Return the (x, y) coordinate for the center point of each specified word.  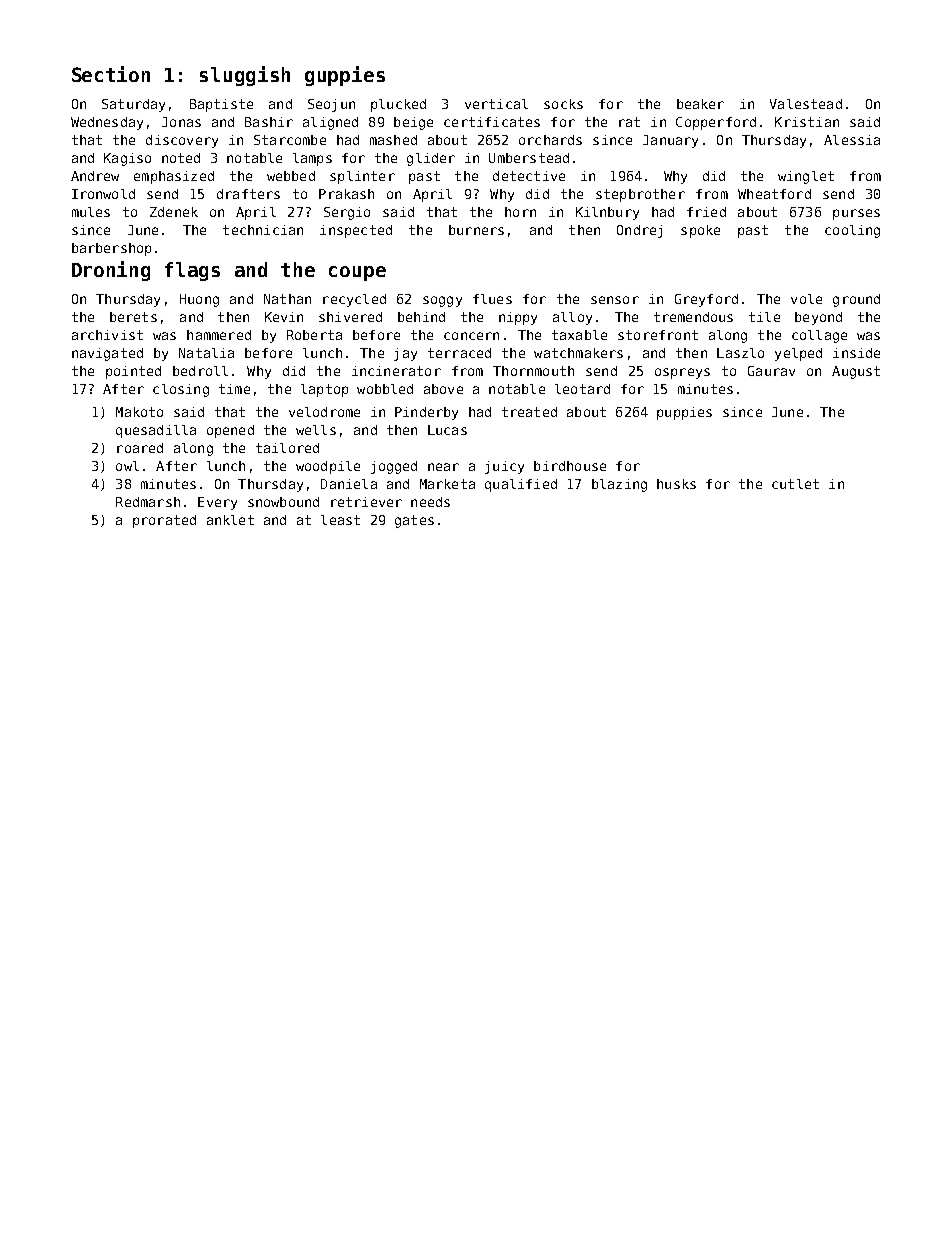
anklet (230, 520)
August (856, 372)
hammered (219, 335)
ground (856, 300)
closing (181, 390)
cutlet (795, 484)
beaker (700, 104)
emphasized (174, 177)
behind (421, 317)
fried (706, 212)
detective (529, 176)
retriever (366, 502)
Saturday (133, 105)
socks (563, 104)
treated (529, 412)
